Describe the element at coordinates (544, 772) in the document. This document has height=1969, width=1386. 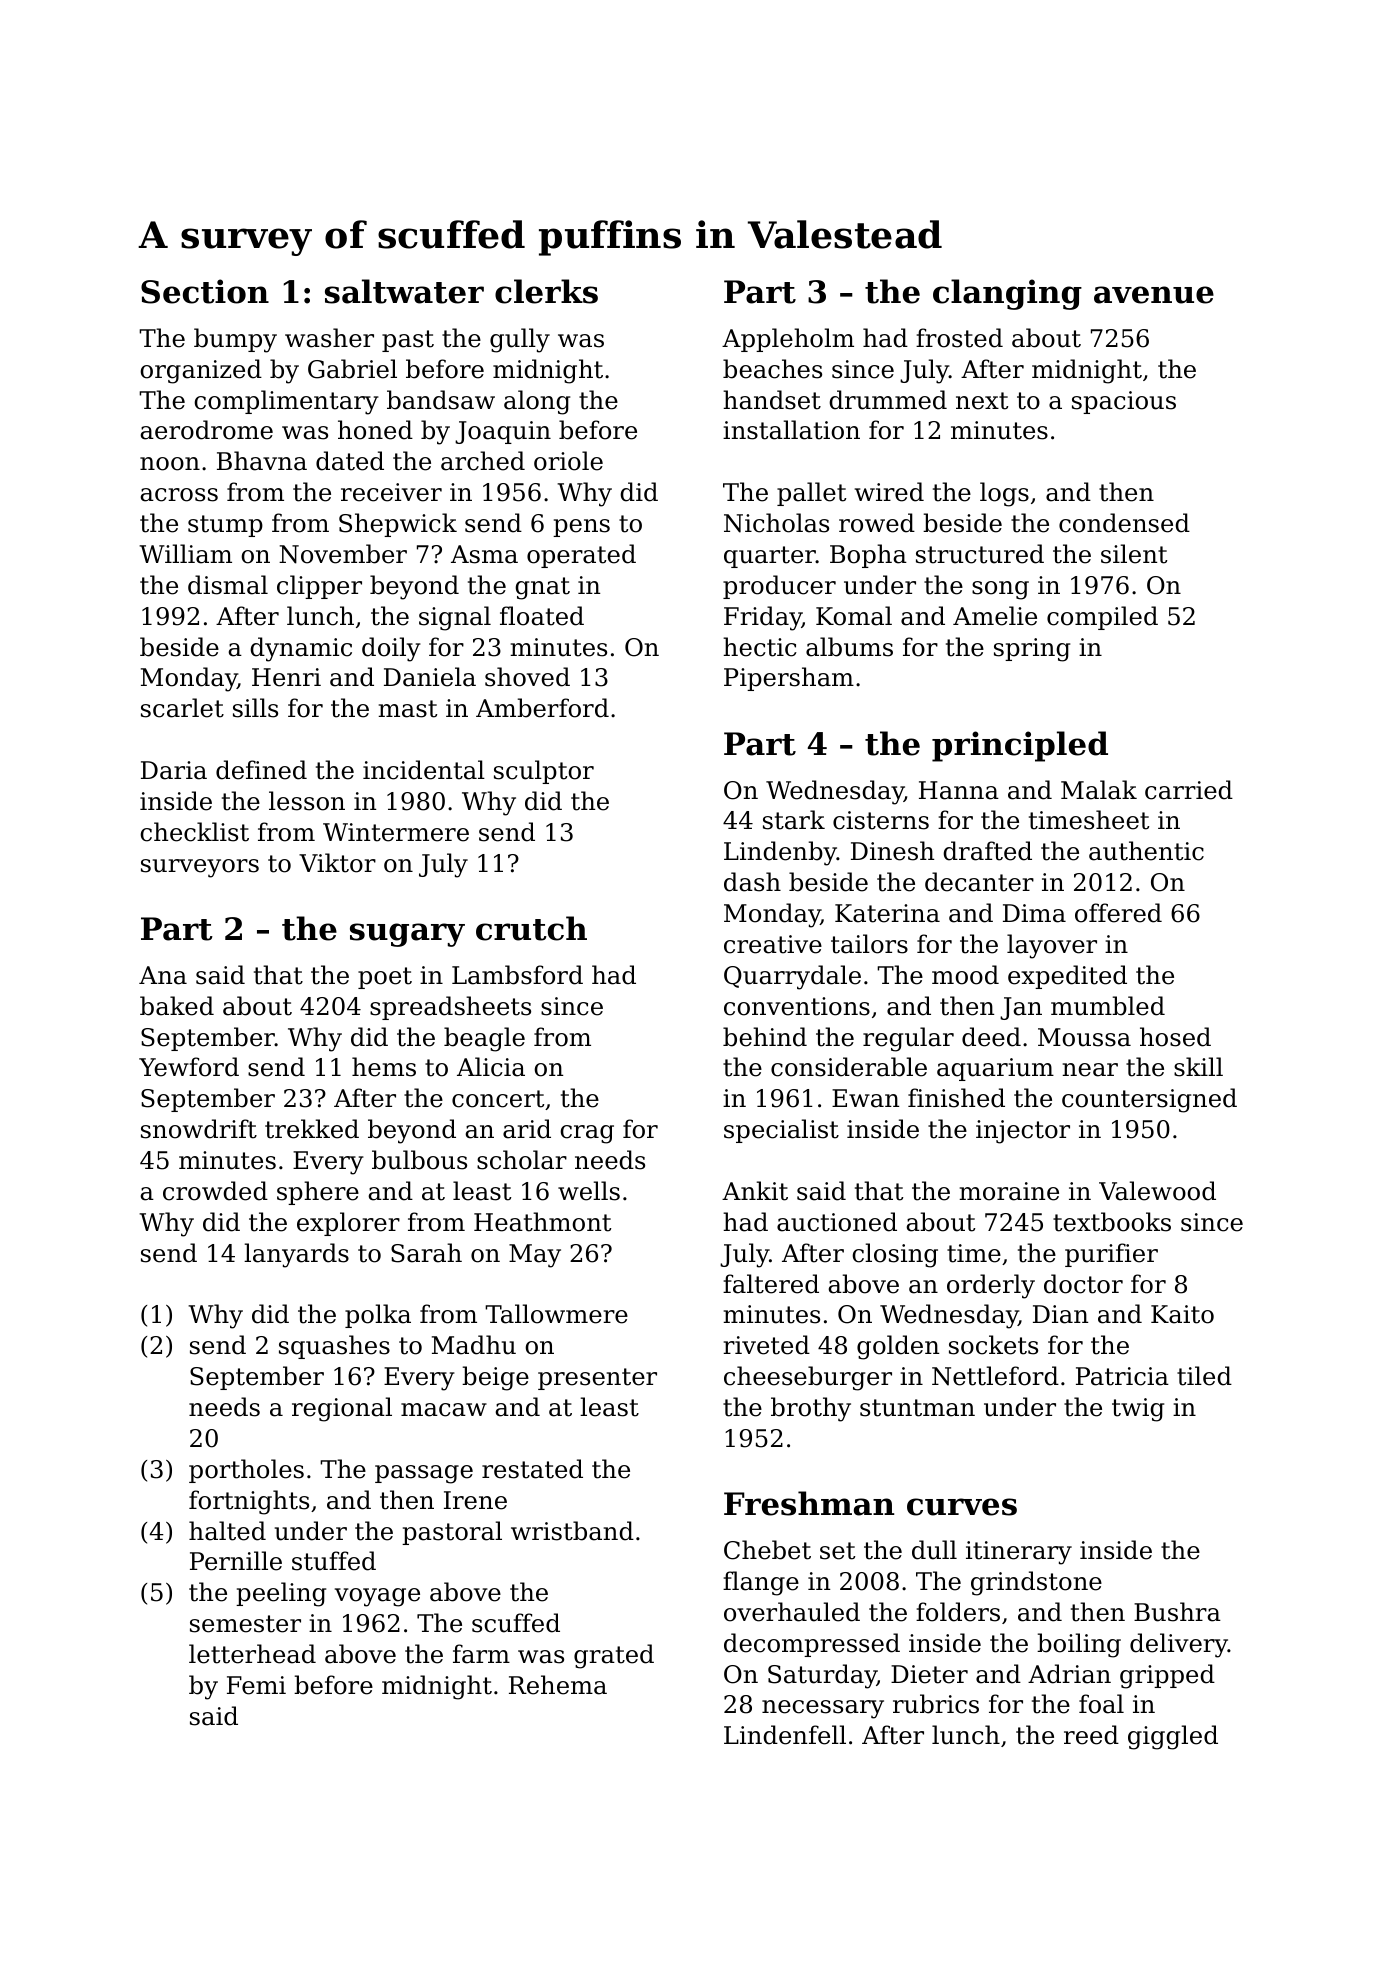
I see `sculptor` at that location.
